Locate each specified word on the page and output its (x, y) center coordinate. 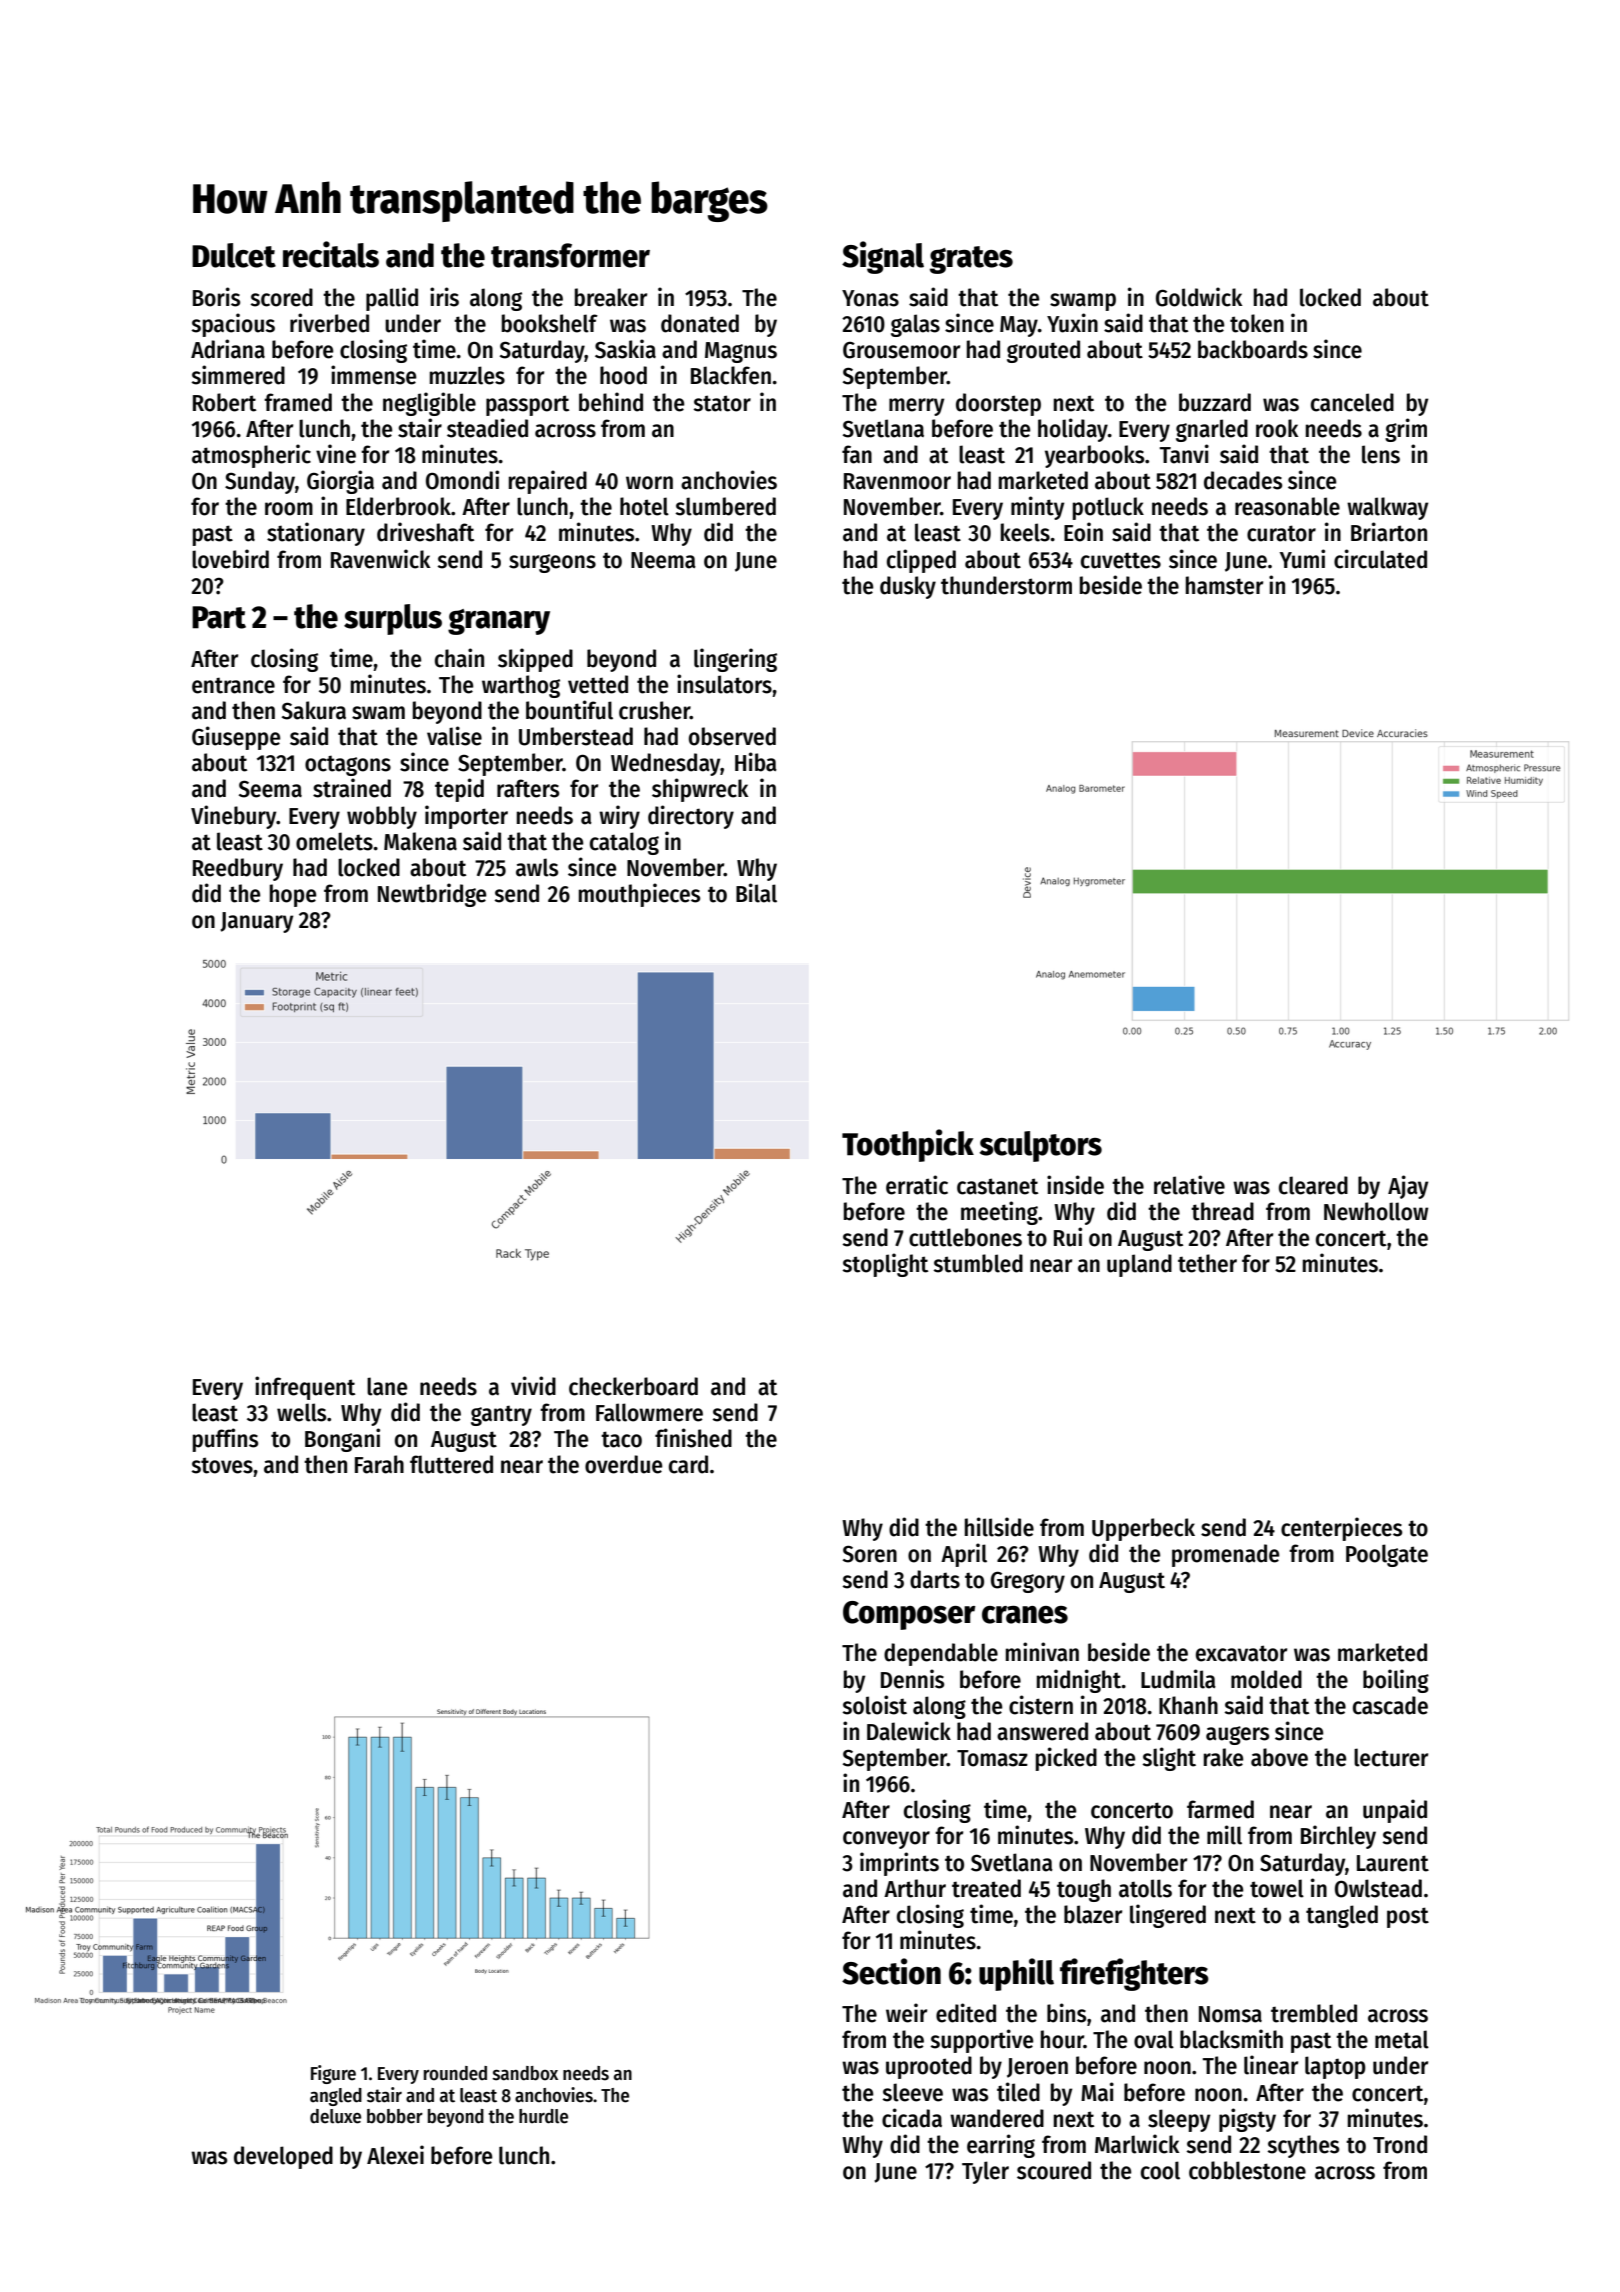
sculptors (1041, 1146)
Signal (883, 257)
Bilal (756, 893)
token (1257, 323)
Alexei (395, 2155)
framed (298, 402)
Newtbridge (432, 895)
